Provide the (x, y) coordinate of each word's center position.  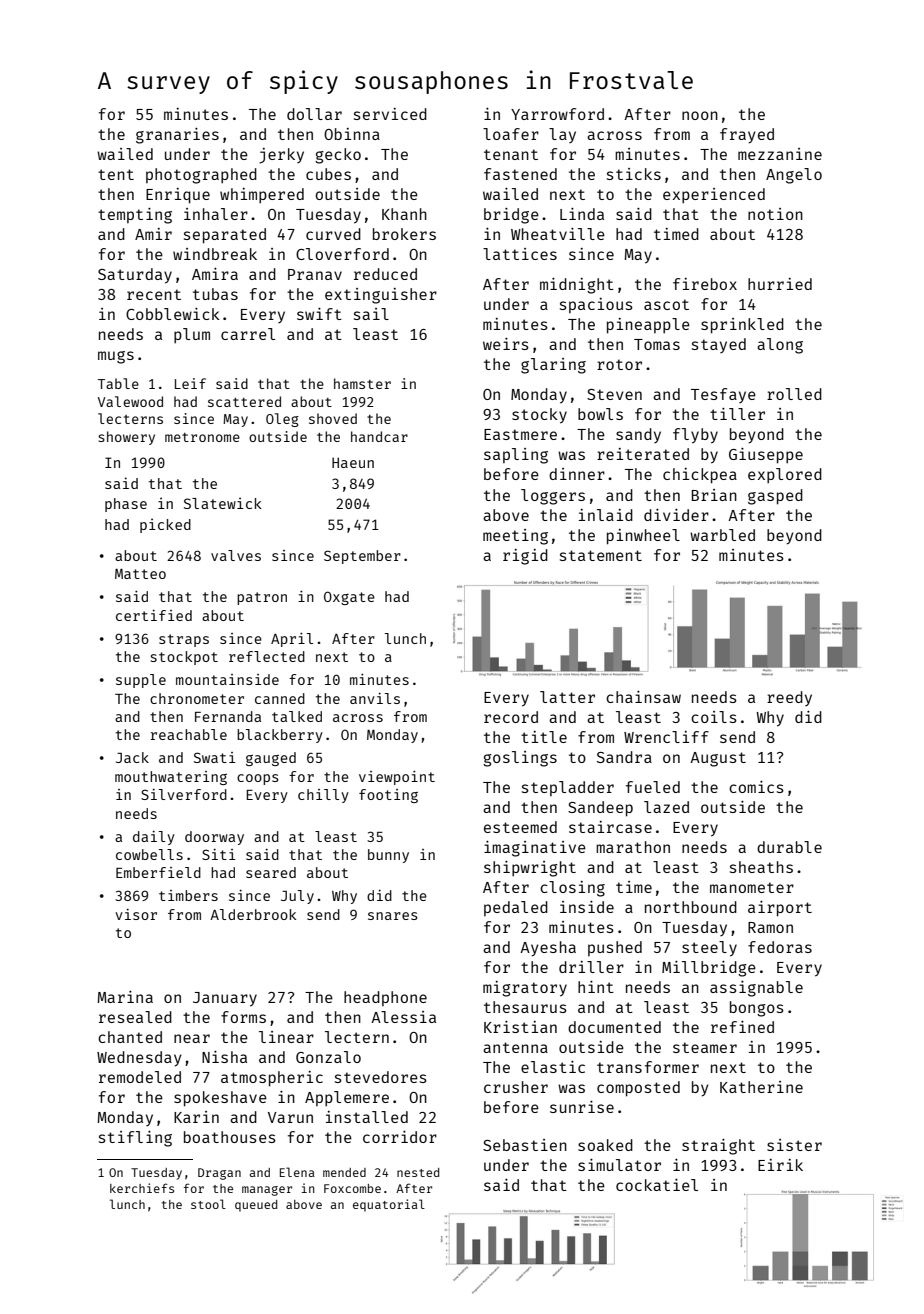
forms (243, 1017)
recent (154, 294)
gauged (271, 759)
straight (718, 1147)
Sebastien (525, 1145)
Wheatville (558, 234)
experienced (714, 195)
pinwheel (643, 537)
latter (567, 697)
